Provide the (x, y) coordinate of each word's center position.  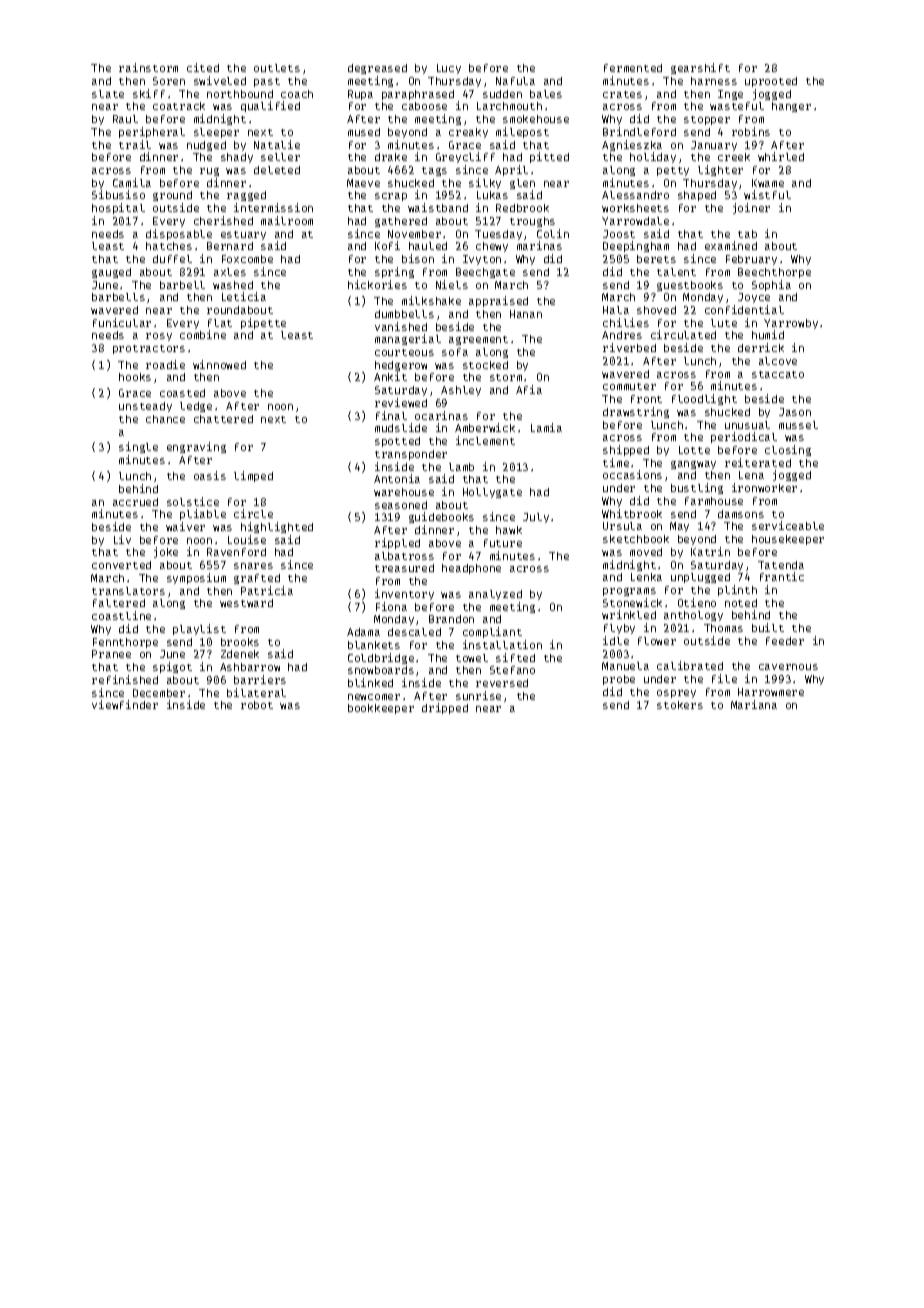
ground (172, 196)
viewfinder (125, 704)
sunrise (478, 695)
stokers (680, 705)
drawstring (636, 412)
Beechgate (485, 273)
